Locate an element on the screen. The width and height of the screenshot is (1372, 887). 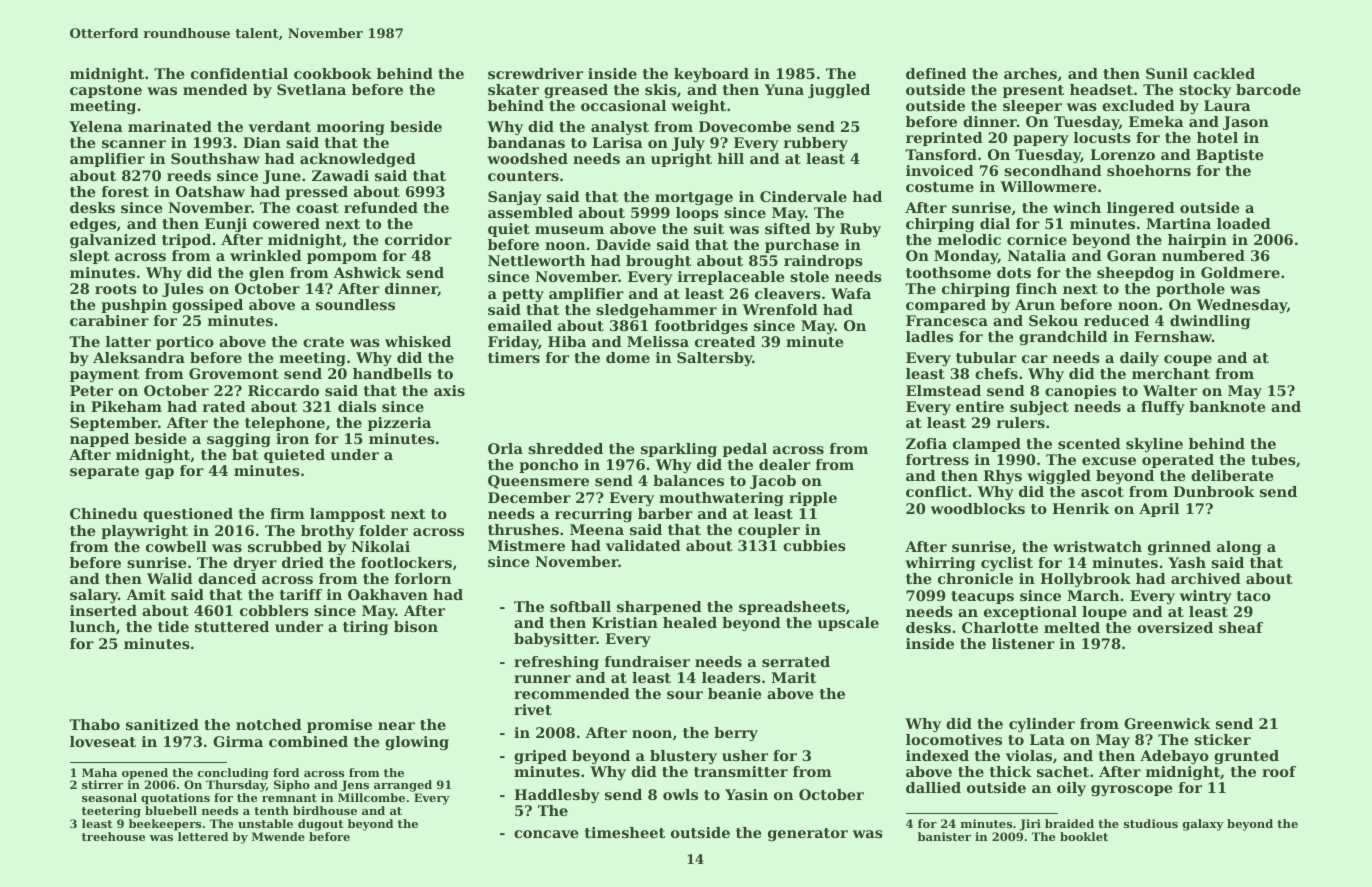
napped is located at coordinates (99, 440).
